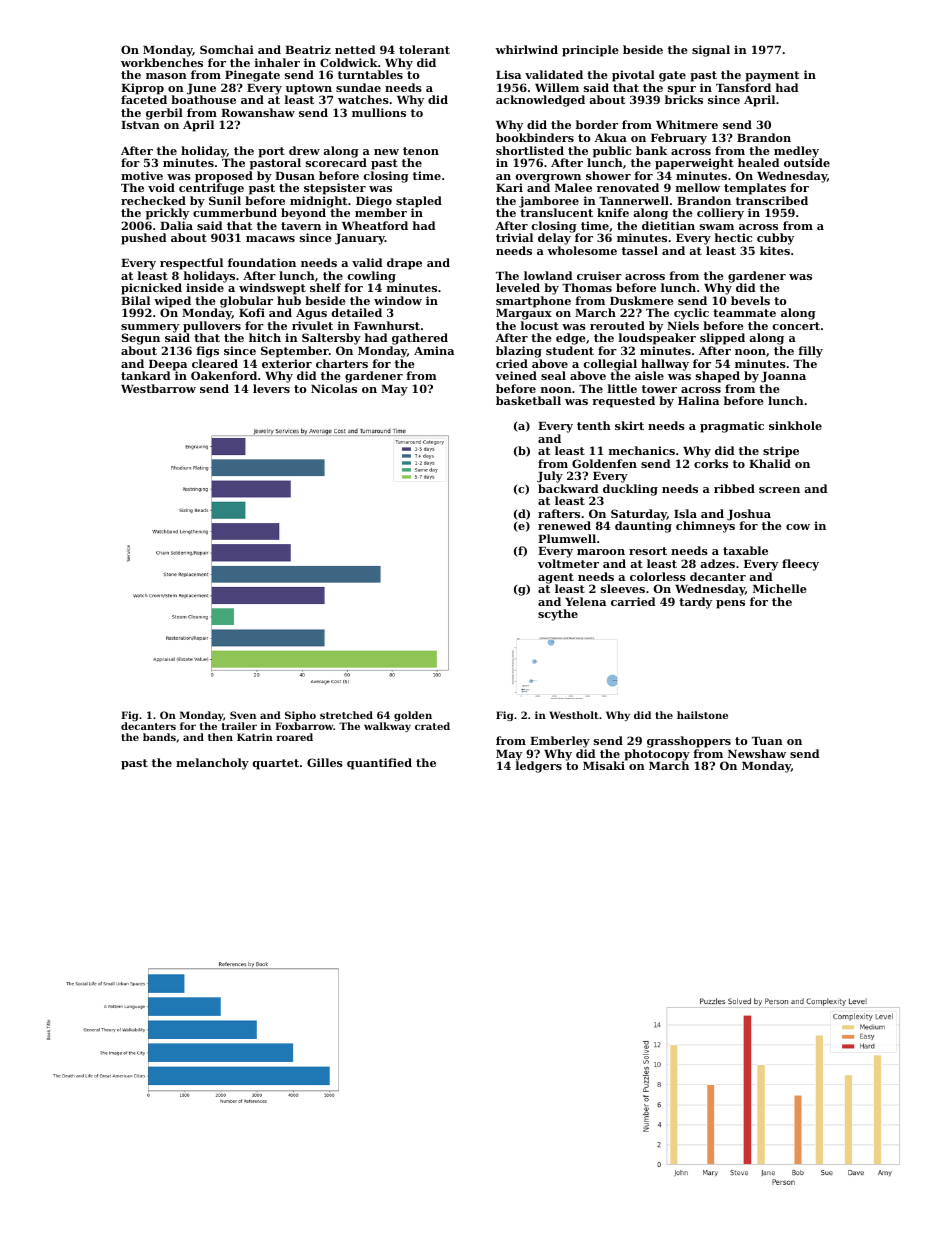 The width and height of the page is (952, 1233). Describe the element at coordinates (519, 352) in the page. I see `blazing` at that location.
